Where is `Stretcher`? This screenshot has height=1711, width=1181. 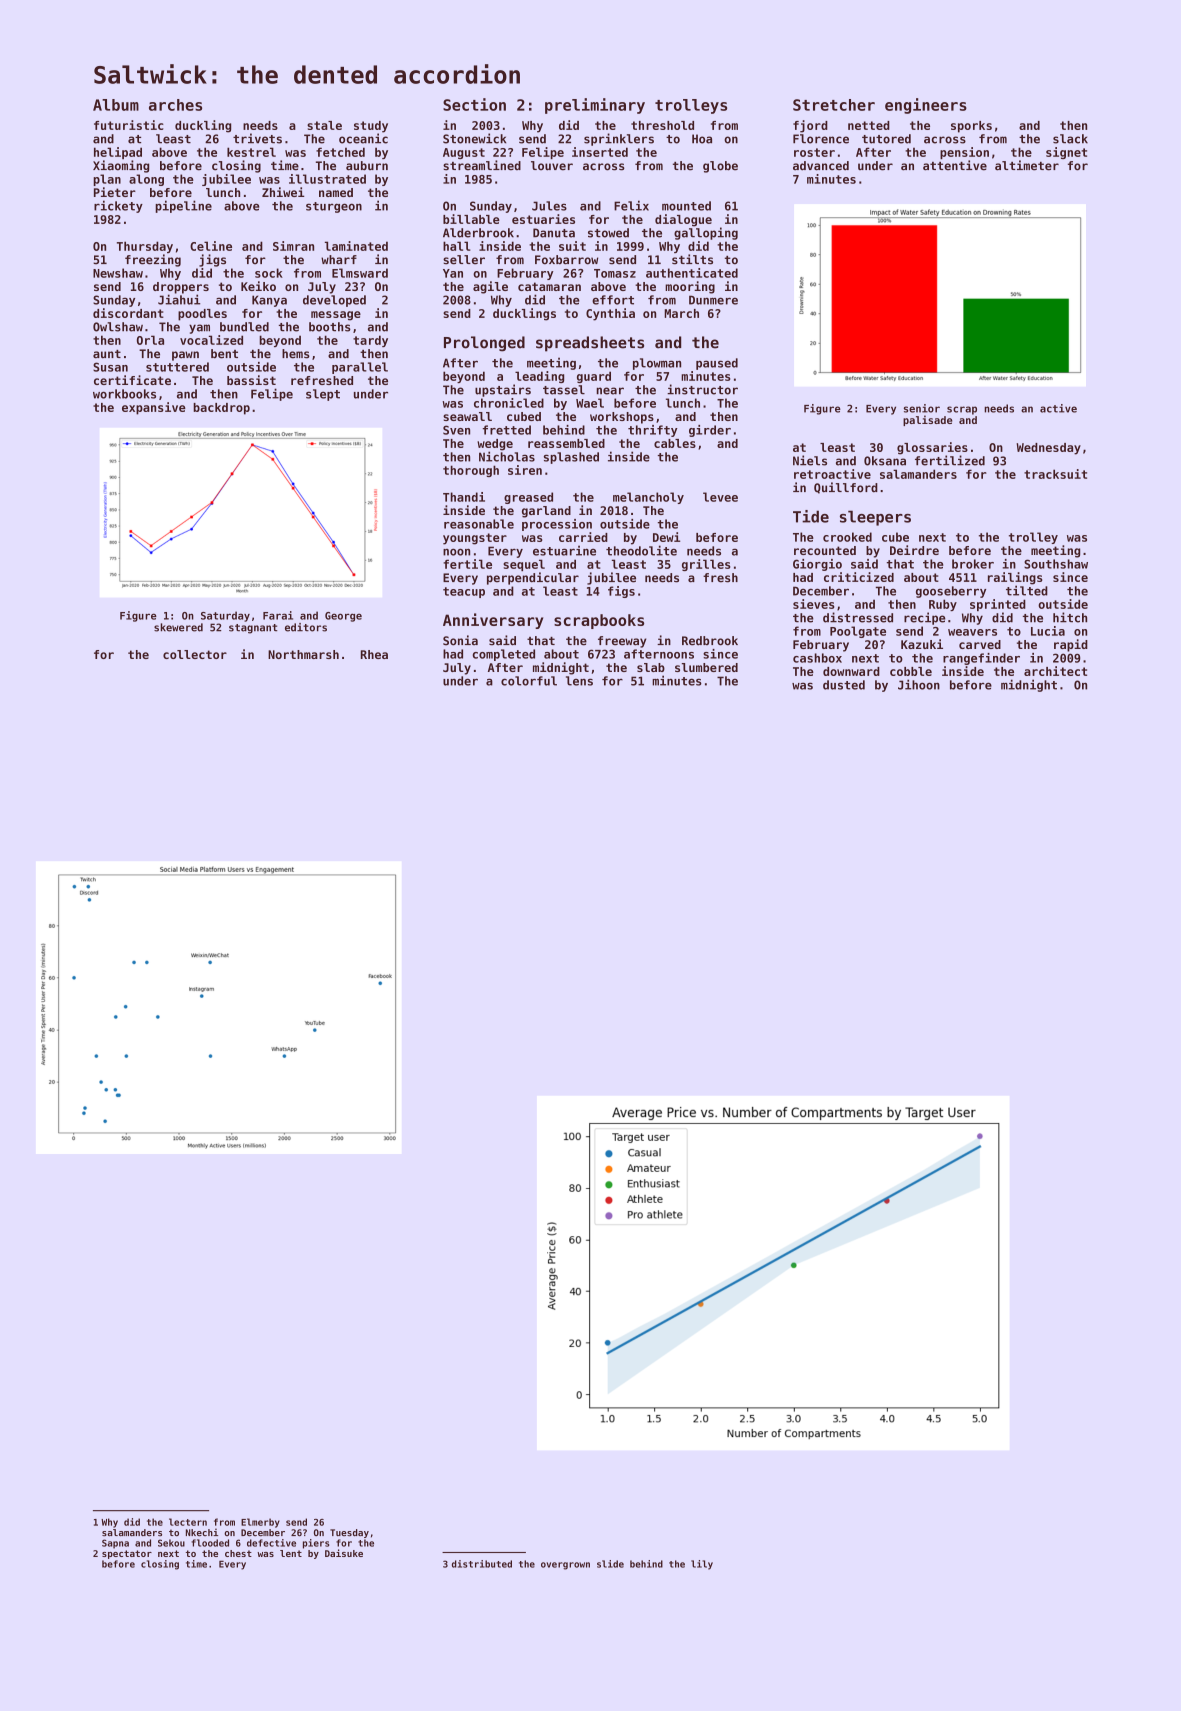 Stretcher is located at coordinates (834, 105).
